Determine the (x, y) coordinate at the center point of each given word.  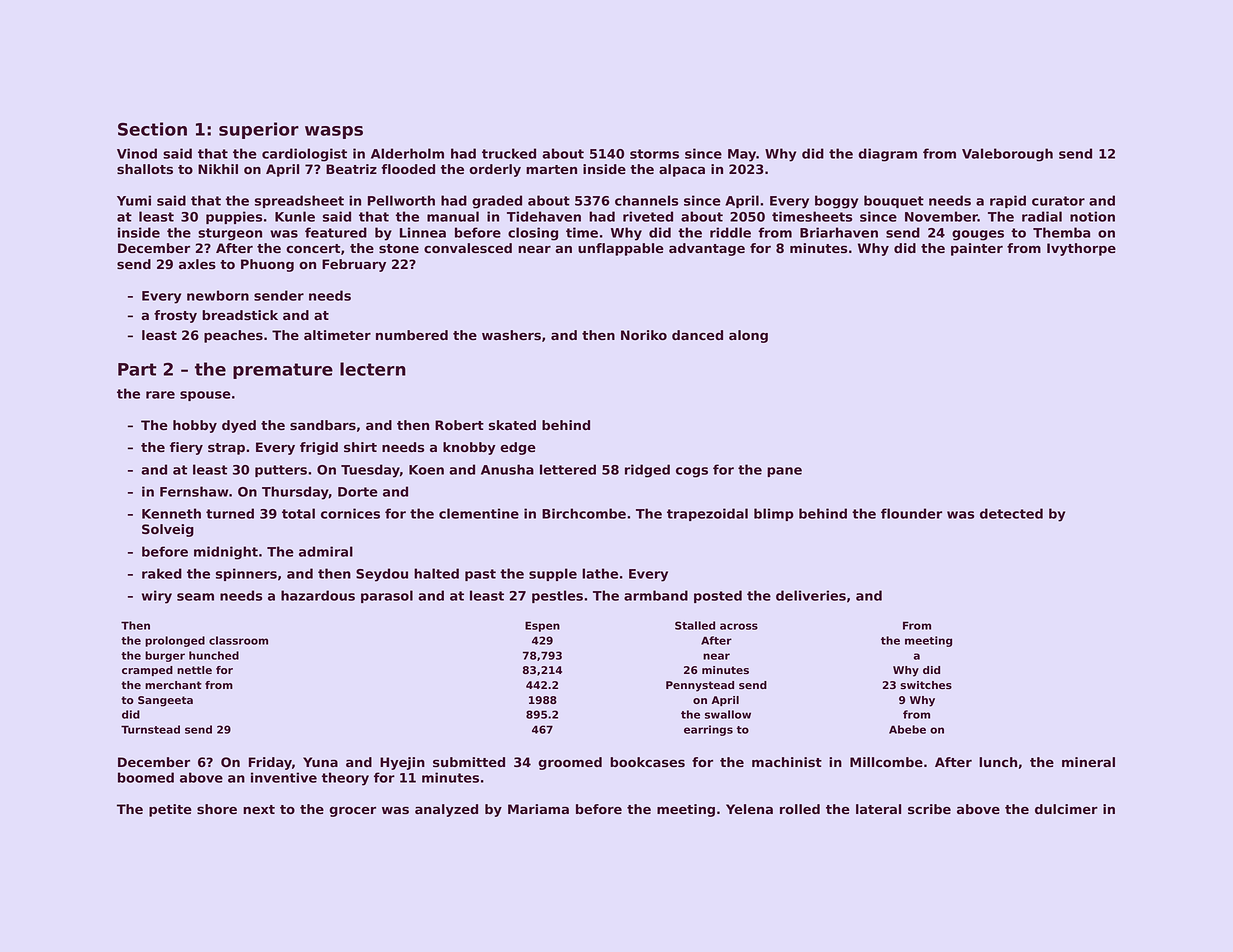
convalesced (468, 248)
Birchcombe (584, 513)
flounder (911, 513)
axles (197, 264)
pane (784, 472)
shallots (145, 169)
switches (926, 685)
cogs (692, 472)
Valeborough (1007, 155)
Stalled (695, 625)
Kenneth (171, 513)
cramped (147, 671)
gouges (978, 235)
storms (654, 154)
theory (345, 779)
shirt (360, 447)
